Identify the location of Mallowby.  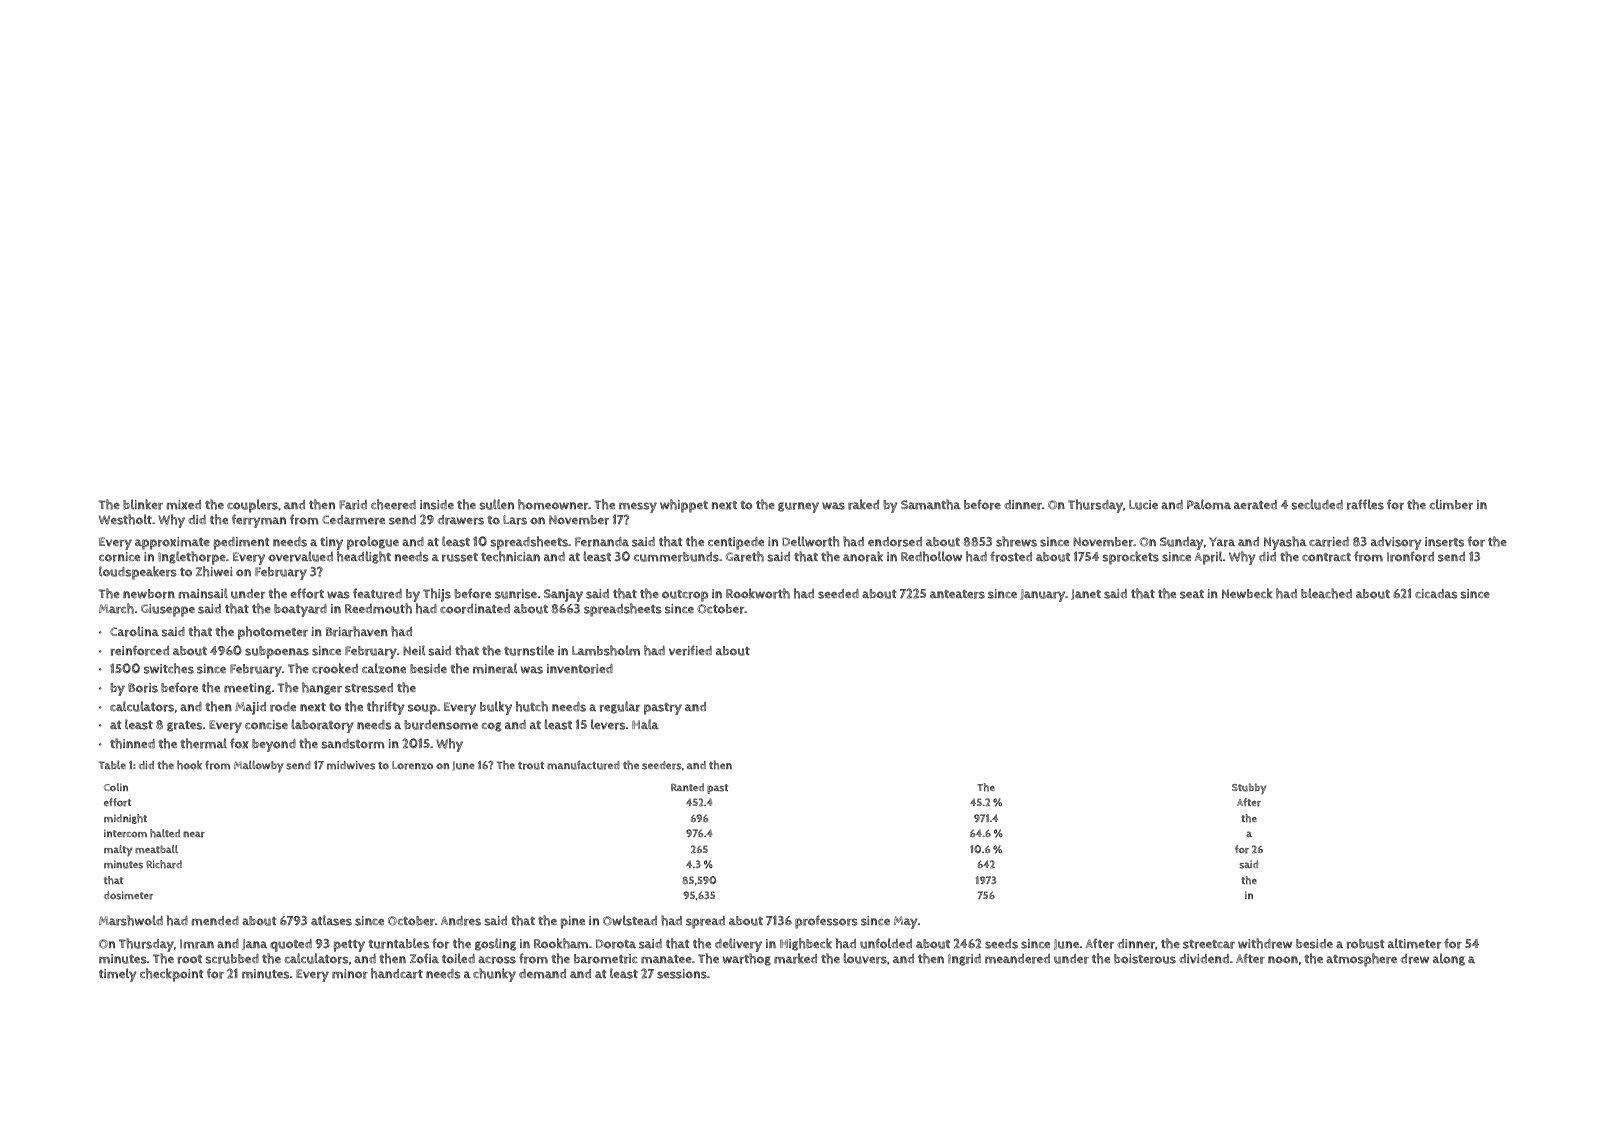
(259, 766).
